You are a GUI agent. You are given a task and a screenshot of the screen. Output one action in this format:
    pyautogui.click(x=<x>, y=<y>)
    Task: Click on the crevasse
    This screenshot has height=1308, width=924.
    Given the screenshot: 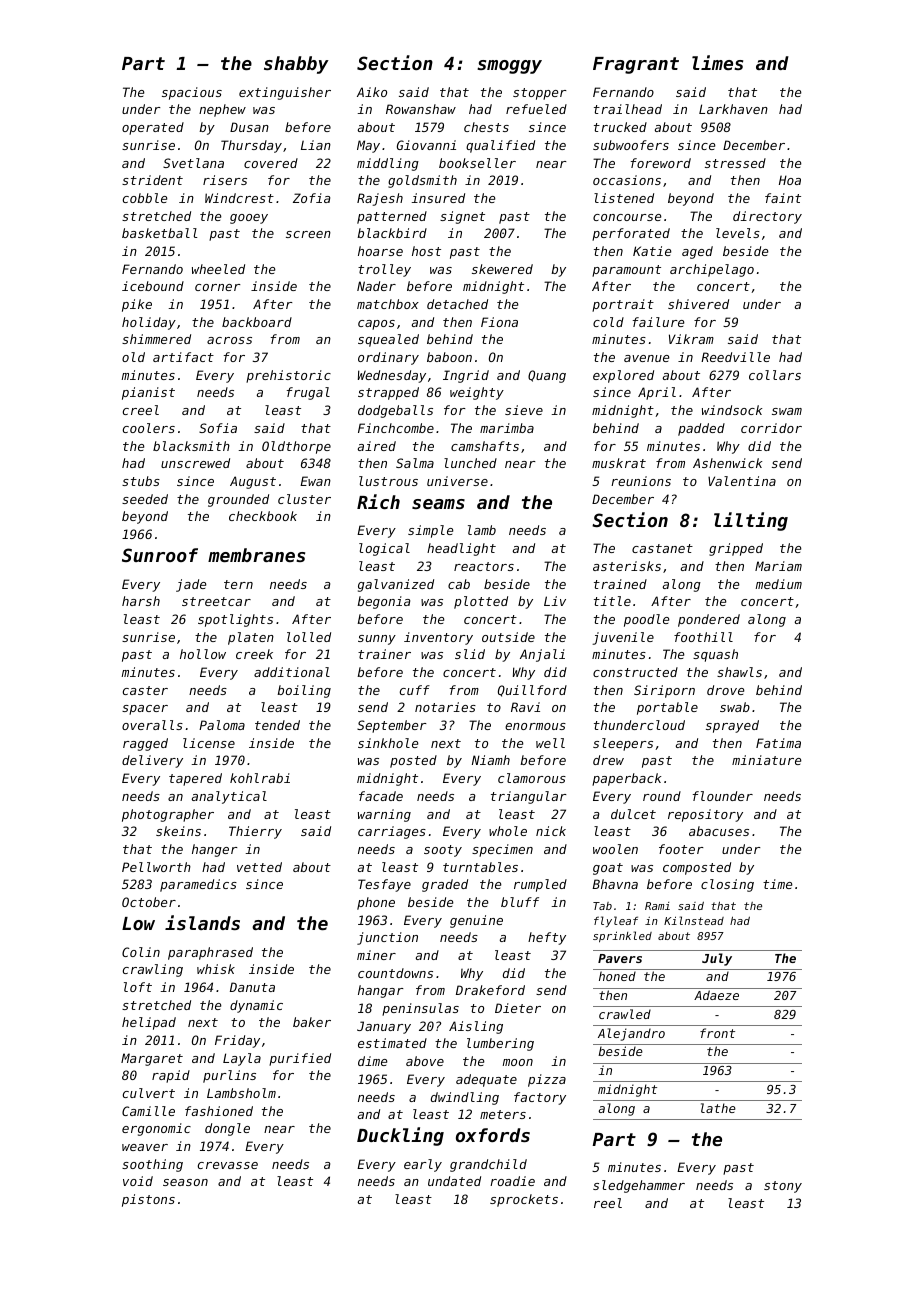 What is the action you would take?
    pyautogui.click(x=228, y=1165)
